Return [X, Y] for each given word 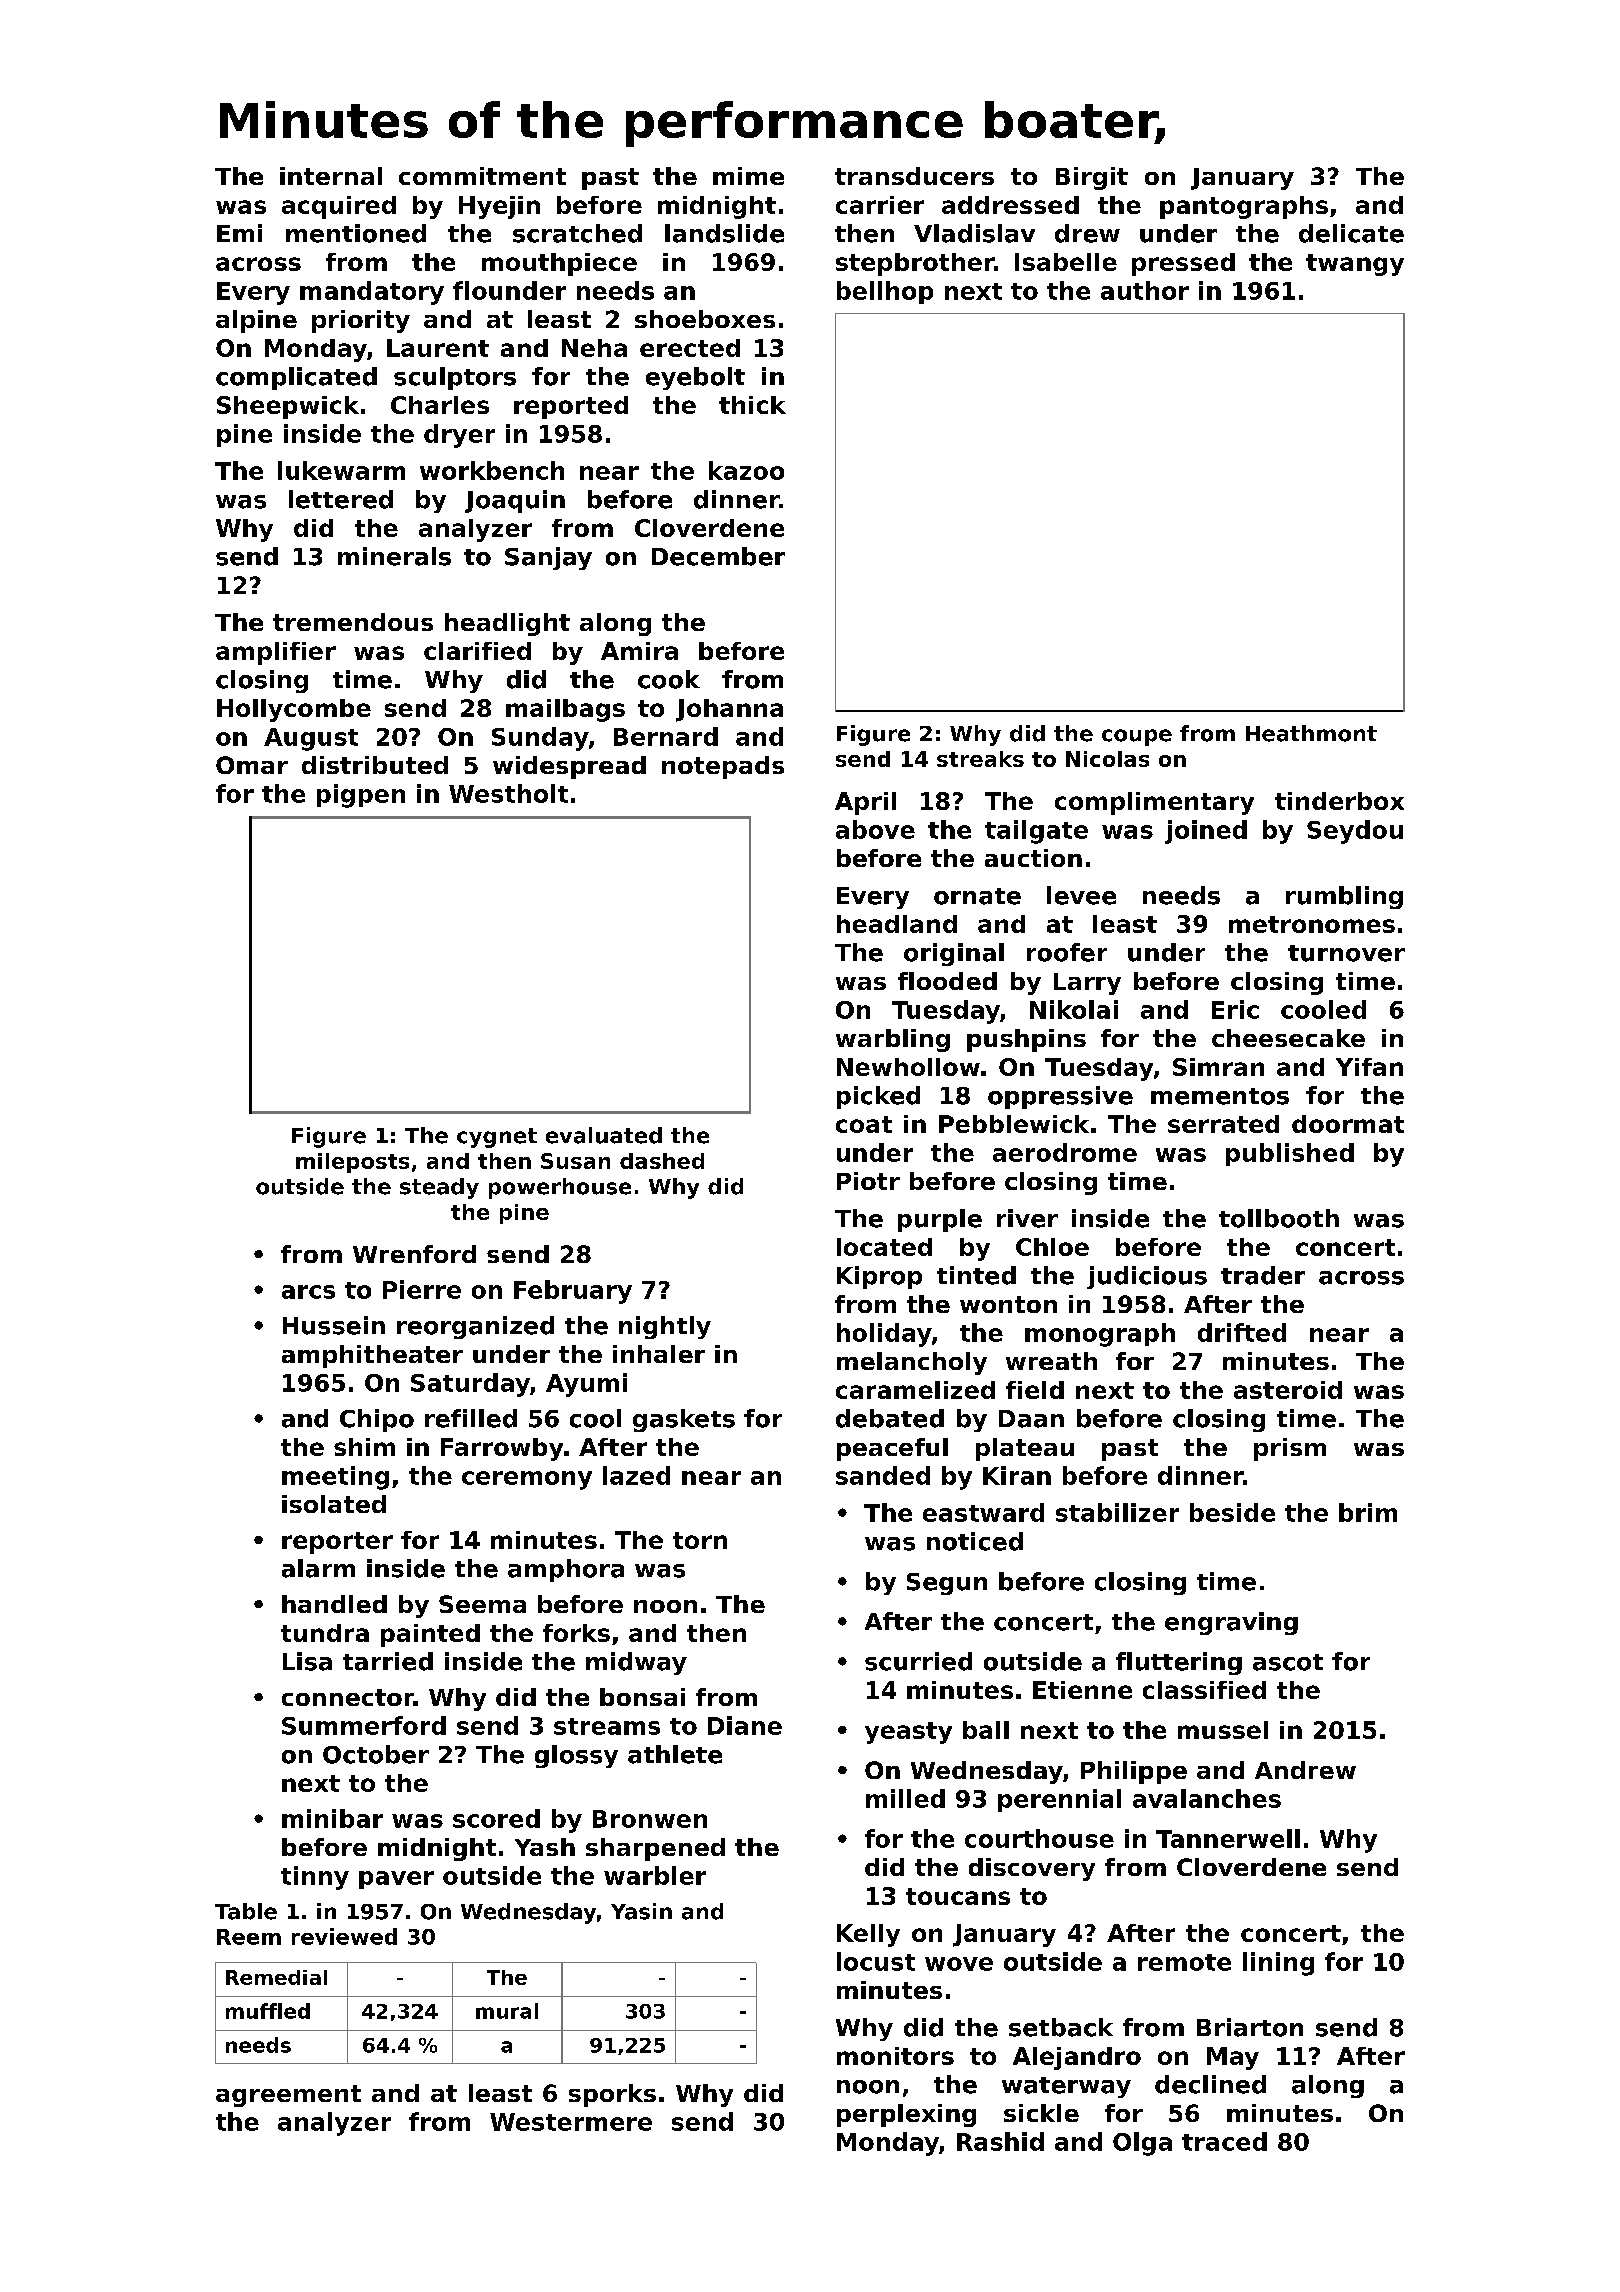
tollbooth [1279, 1218]
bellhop [885, 292]
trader [1263, 1275]
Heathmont [1311, 733]
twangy [1355, 265]
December [718, 556]
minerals [394, 556]
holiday [884, 1335]
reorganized [475, 1327]
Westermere [571, 2122]
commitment [482, 176]
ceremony [527, 1480]
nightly [665, 1327]
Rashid [1000, 2141]
